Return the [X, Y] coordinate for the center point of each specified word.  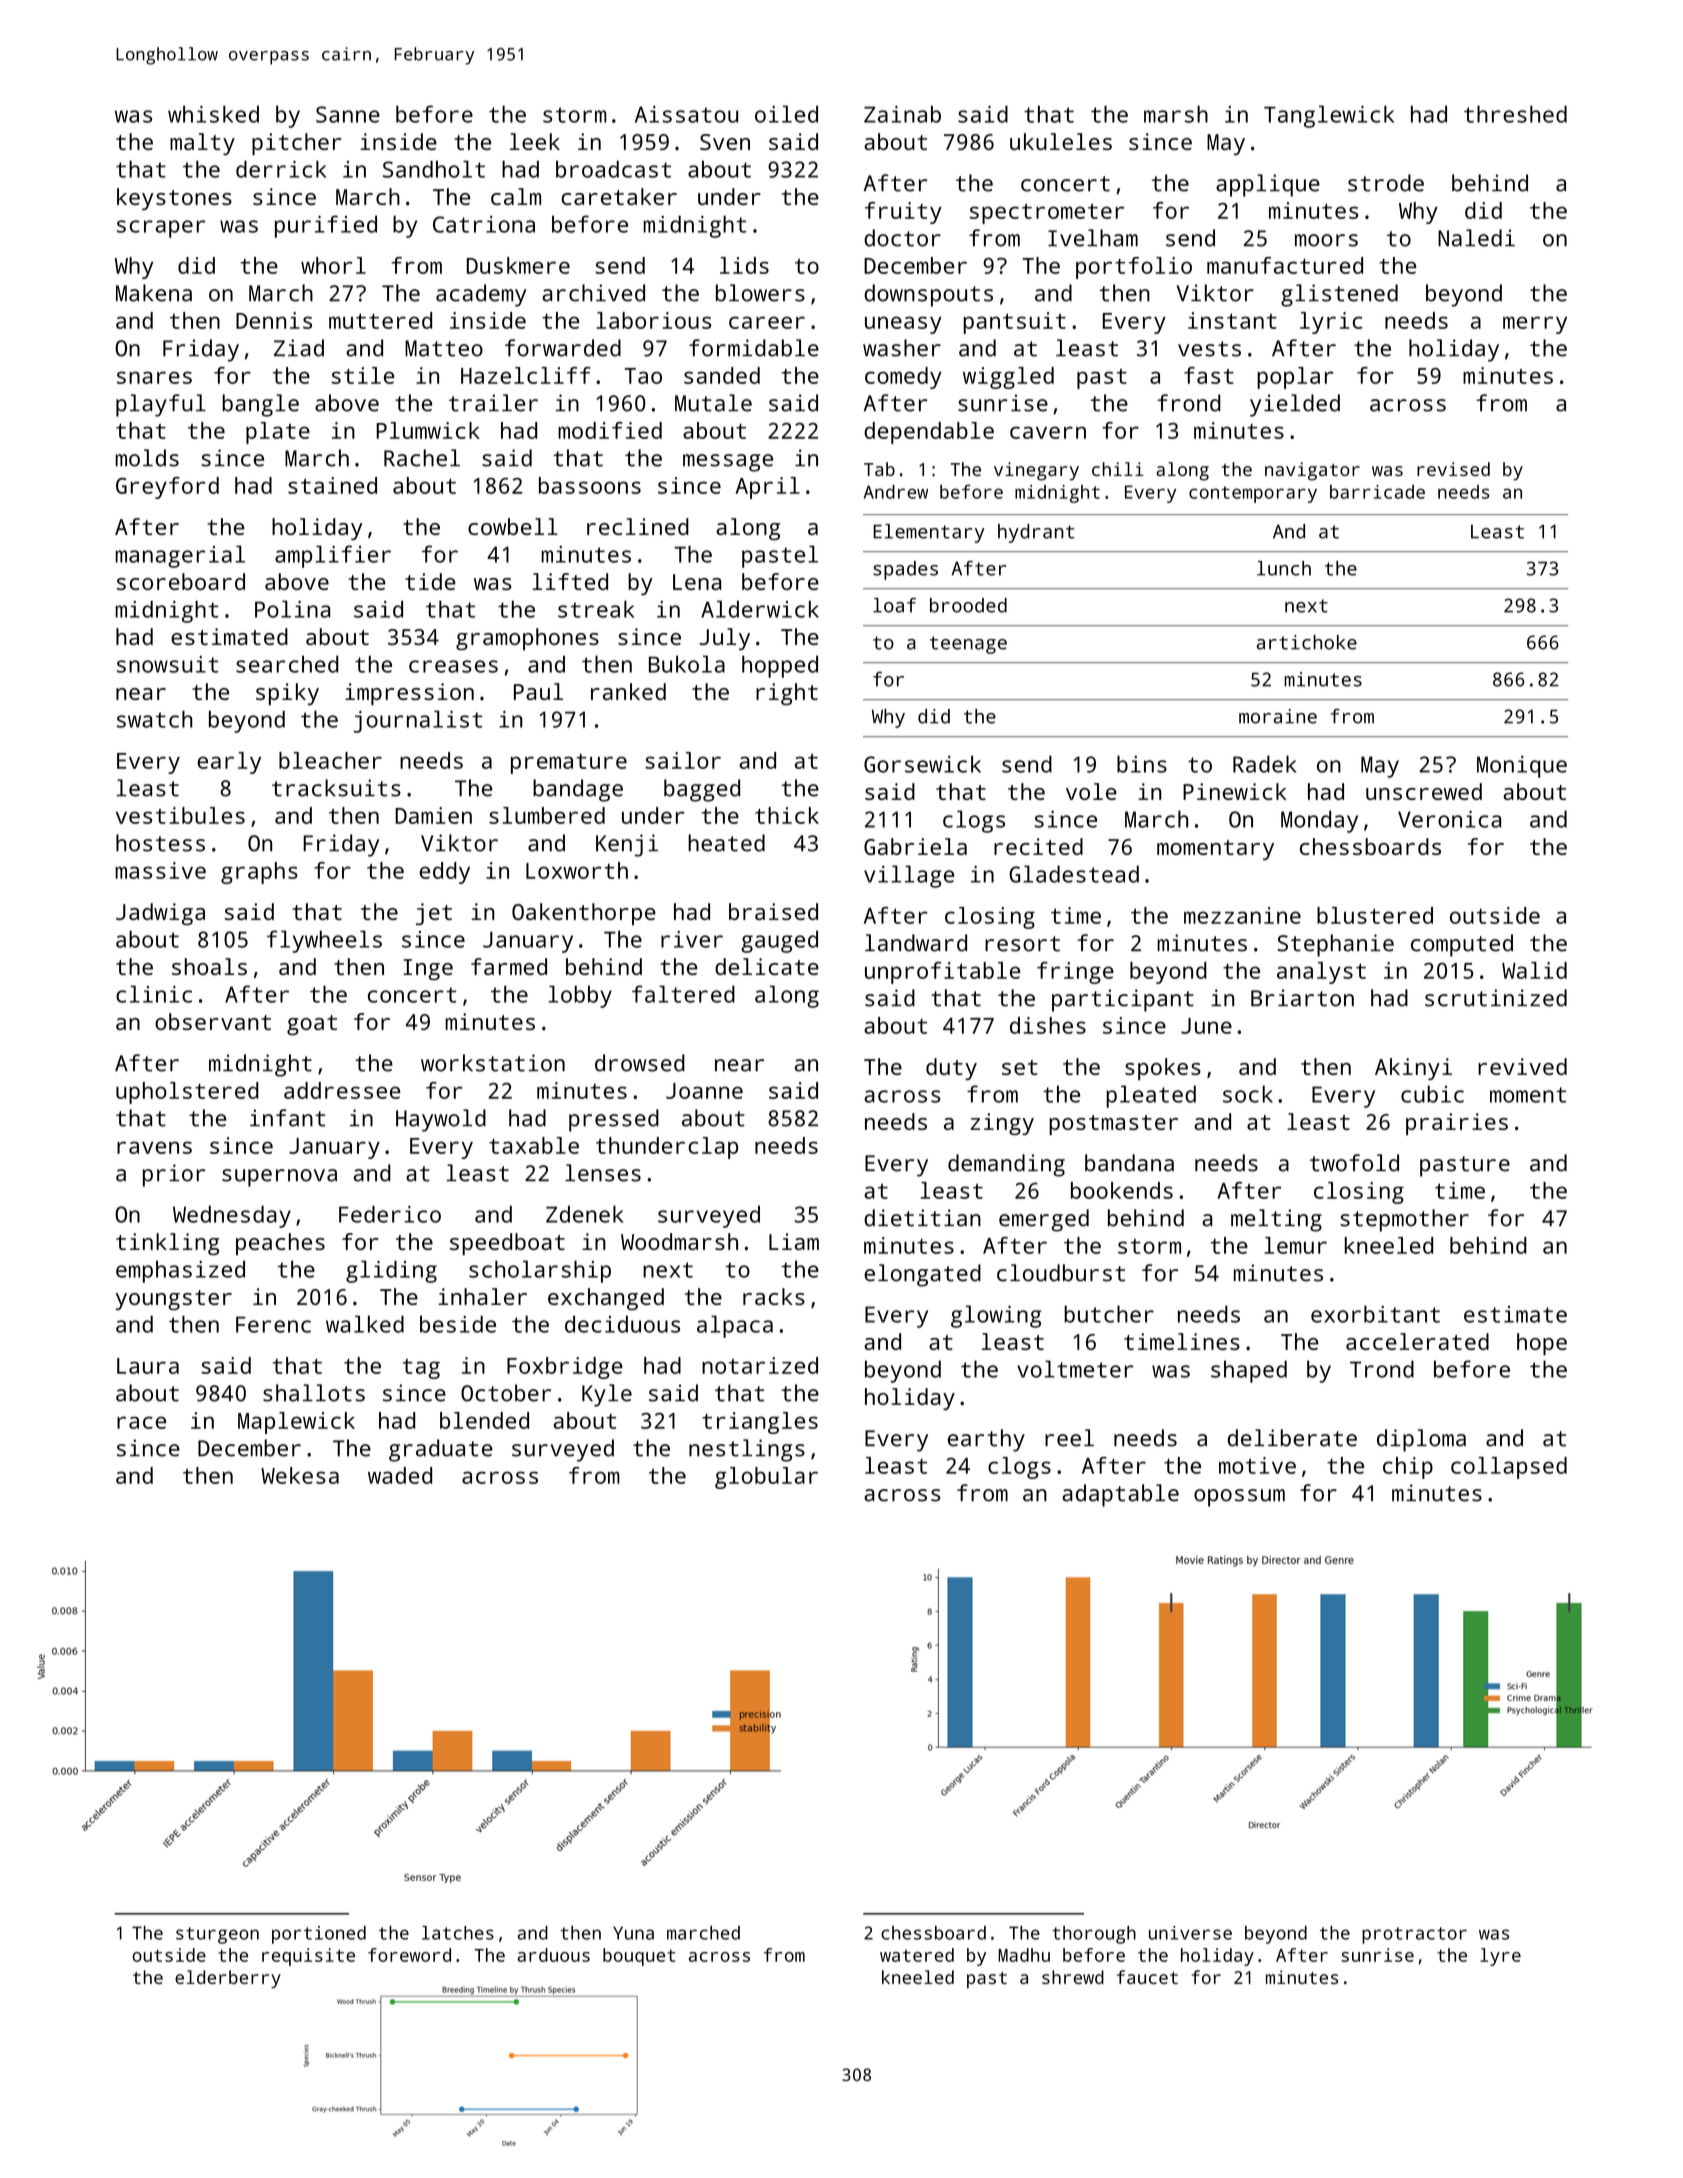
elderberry [228, 1979]
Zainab [902, 114]
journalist [418, 721]
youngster [174, 1300]
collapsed [1509, 1468]
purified [326, 226]
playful [161, 405]
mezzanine [1242, 915]
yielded [1295, 405]
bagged [702, 790]
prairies [1457, 1124]
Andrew [896, 492]
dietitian [922, 1218]
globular [766, 1478]
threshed [1515, 114]
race [141, 1422]
